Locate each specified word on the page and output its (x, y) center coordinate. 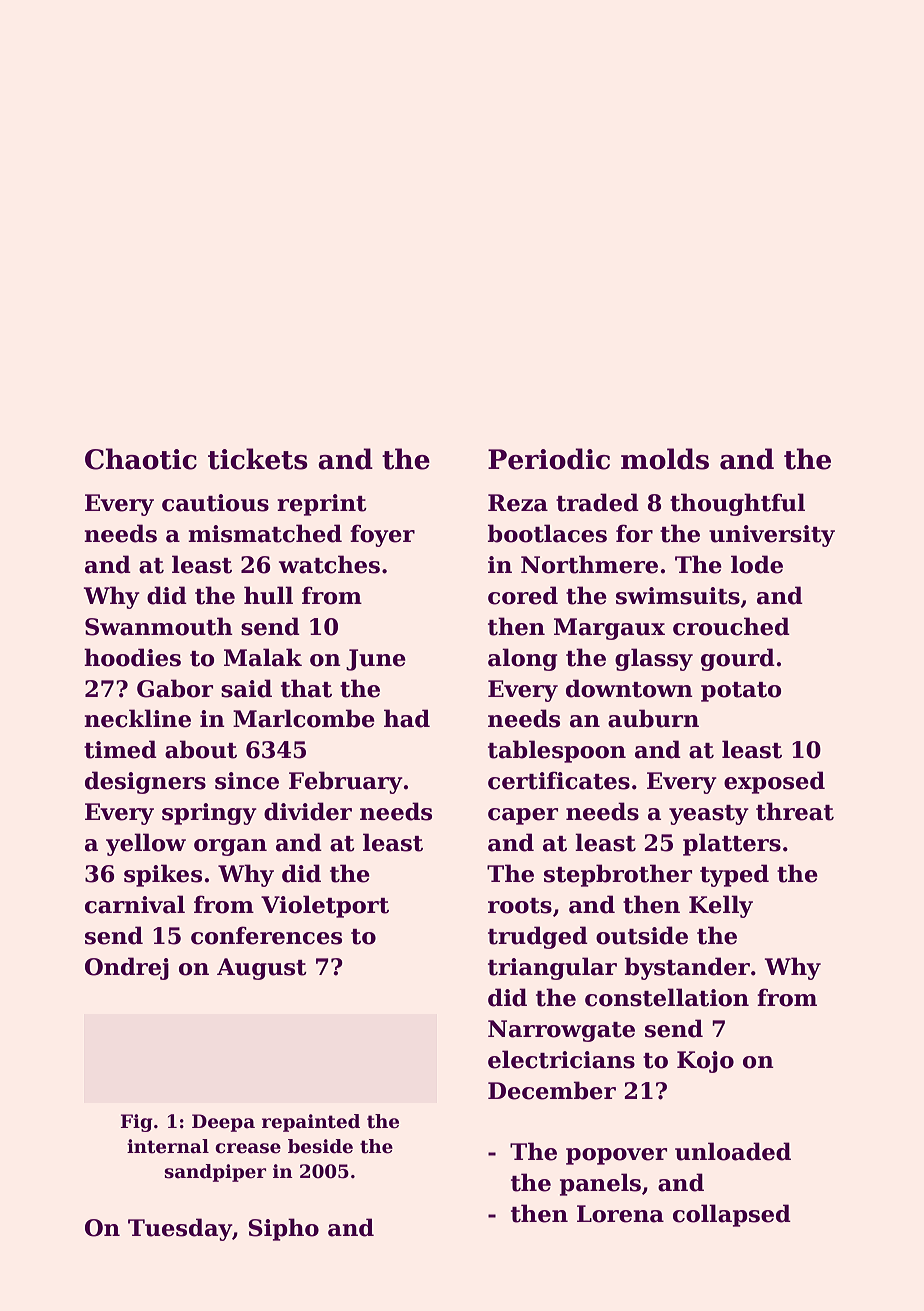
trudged (538, 937)
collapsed (732, 1215)
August (262, 969)
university (772, 536)
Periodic (549, 459)
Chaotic (141, 459)
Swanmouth (159, 626)
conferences (266, 935)
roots (520, 906)
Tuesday (180, 1229)
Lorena (620, 1214)
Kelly (721, 906)
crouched (731, 626)
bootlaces (547, 533)
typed (734, 875)
